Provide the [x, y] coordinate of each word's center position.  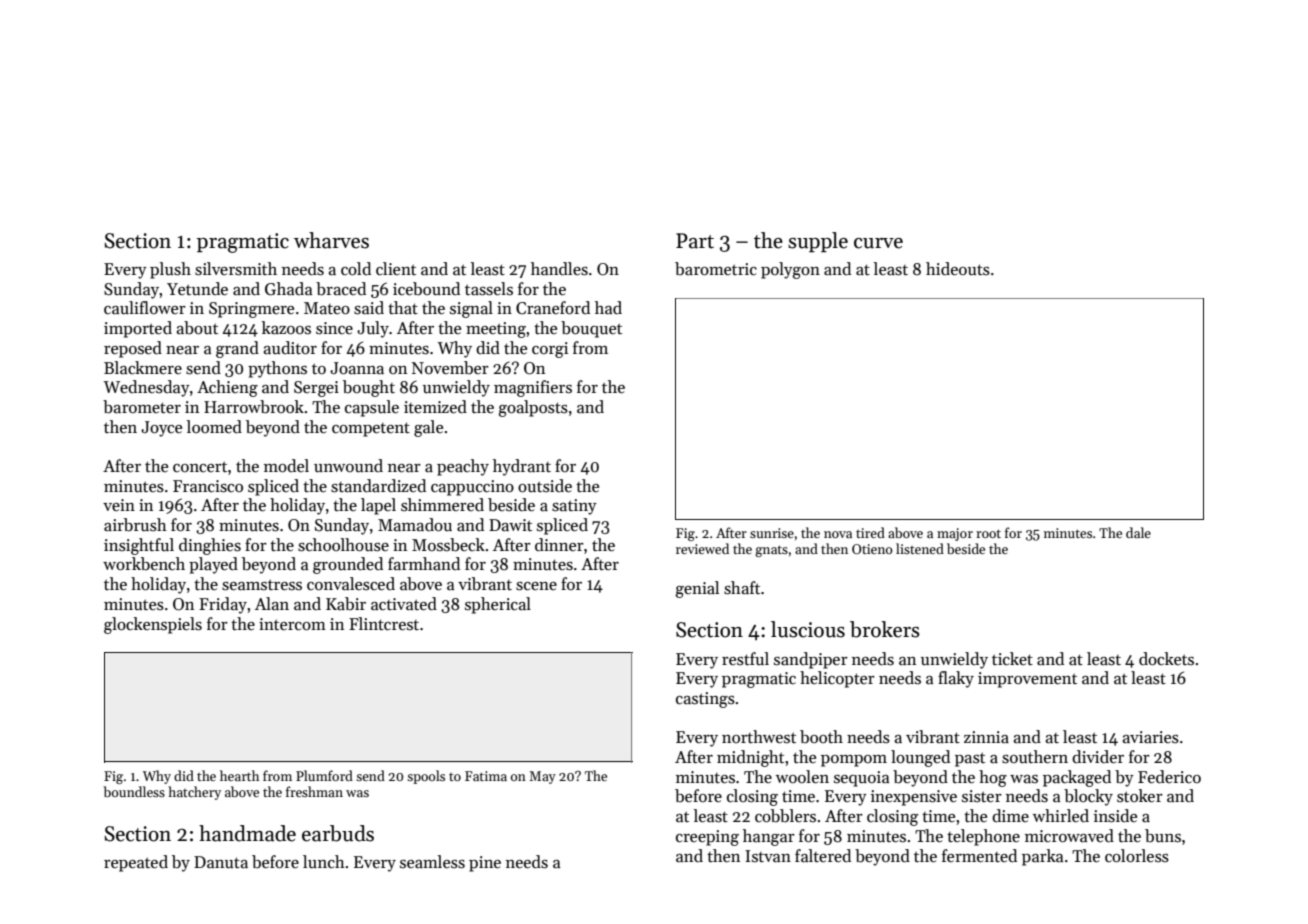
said [369, 308]
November [450, 368]
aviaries [1151, 737]
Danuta [221, 862]
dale [1138, 532]
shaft [742, 588]
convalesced [351, 584]
